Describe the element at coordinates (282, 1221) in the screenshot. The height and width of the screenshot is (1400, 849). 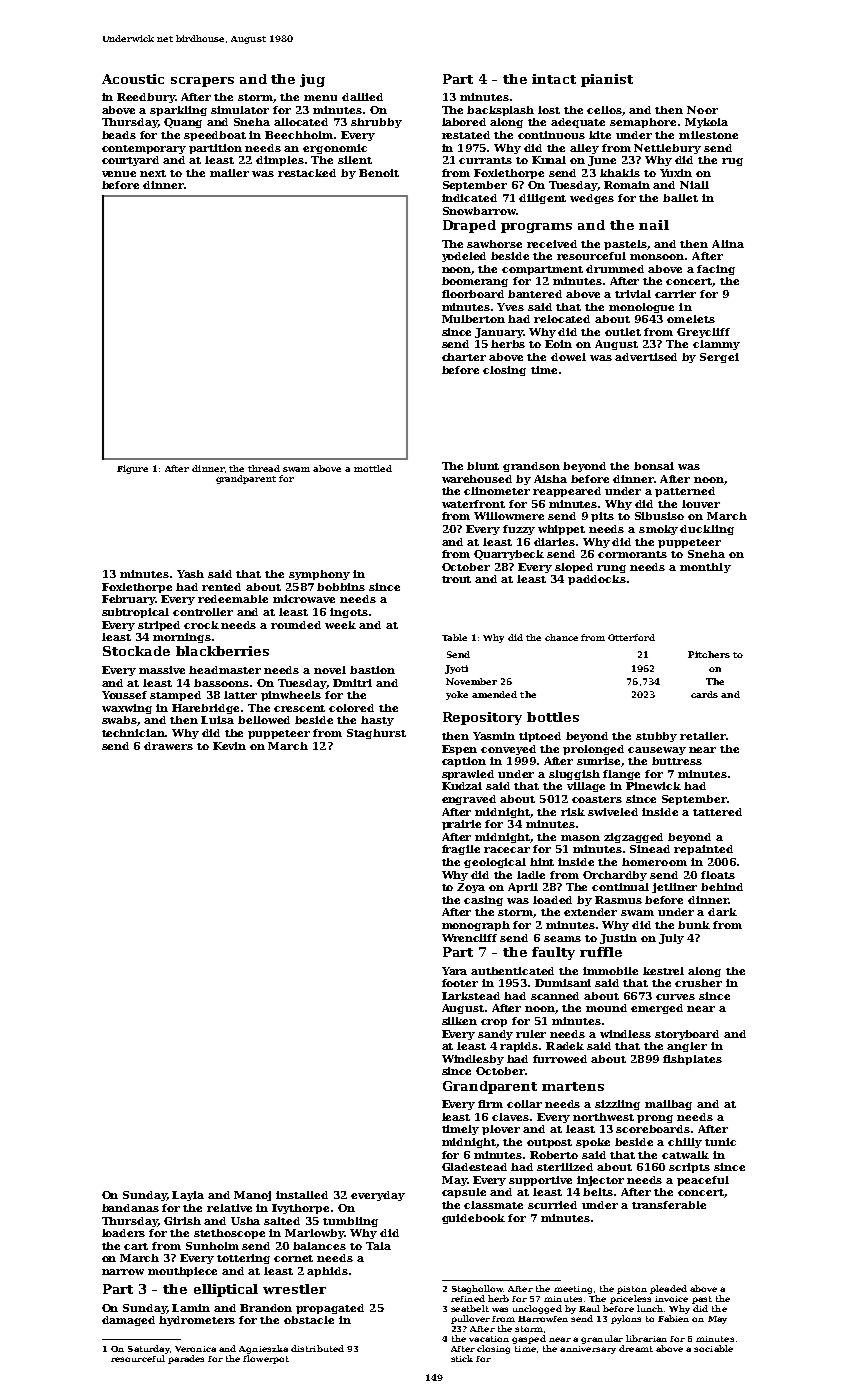
I see `salted` at that location.
